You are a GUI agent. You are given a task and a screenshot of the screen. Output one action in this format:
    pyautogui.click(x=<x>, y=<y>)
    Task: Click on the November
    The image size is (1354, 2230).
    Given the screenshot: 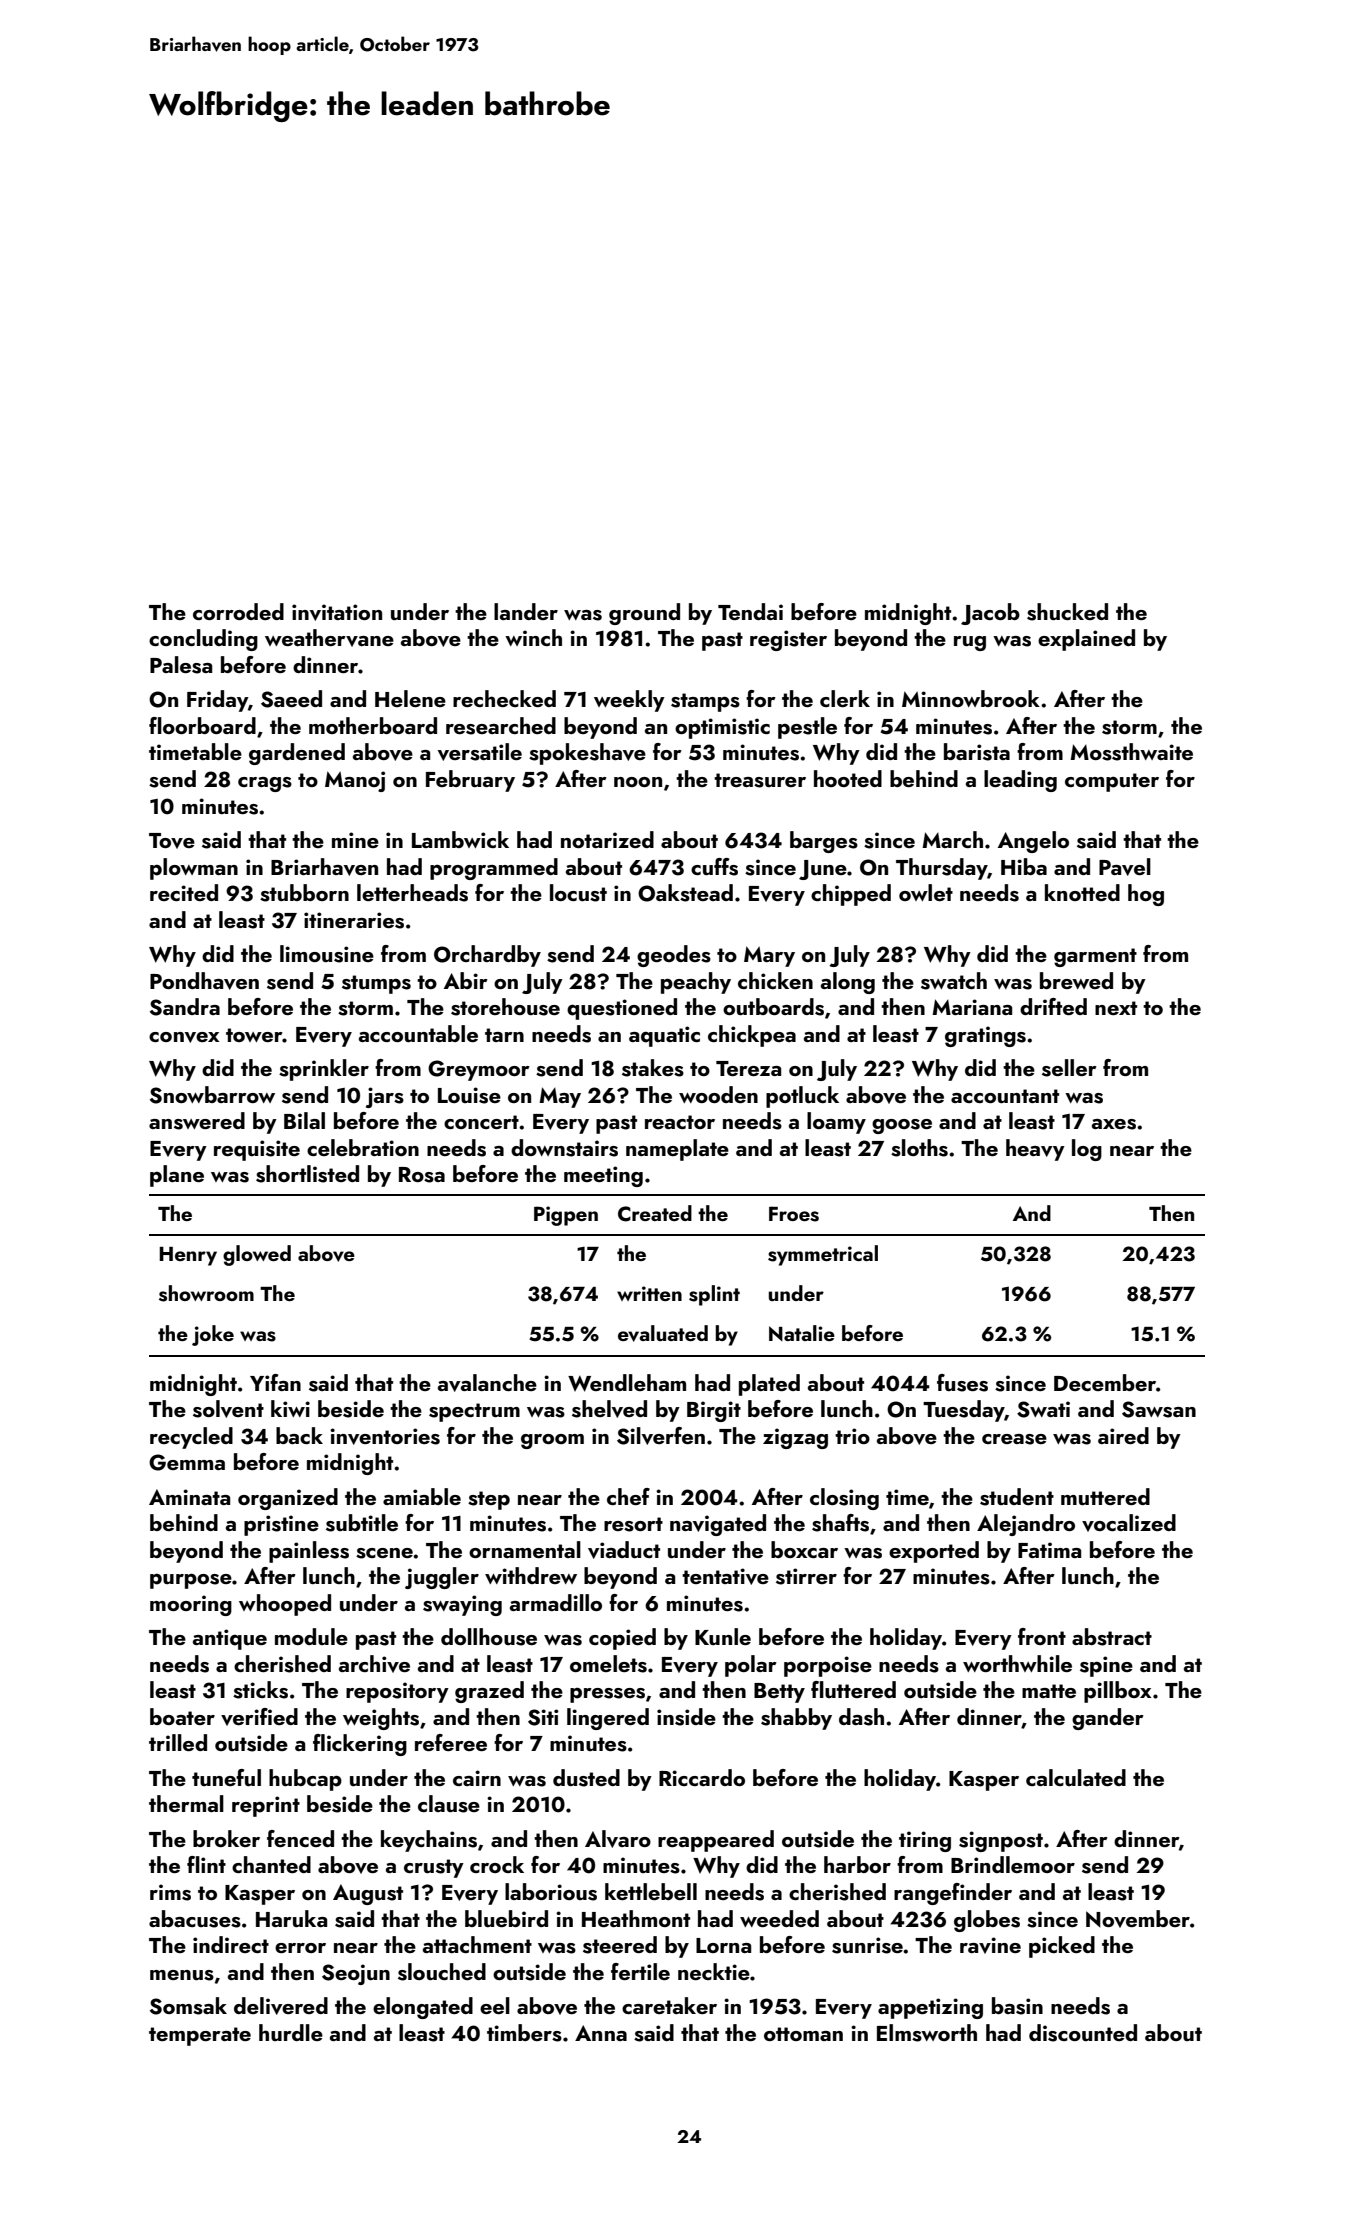 What is the action you would take?
    pyautogui.click(x=1138, y=1919)
